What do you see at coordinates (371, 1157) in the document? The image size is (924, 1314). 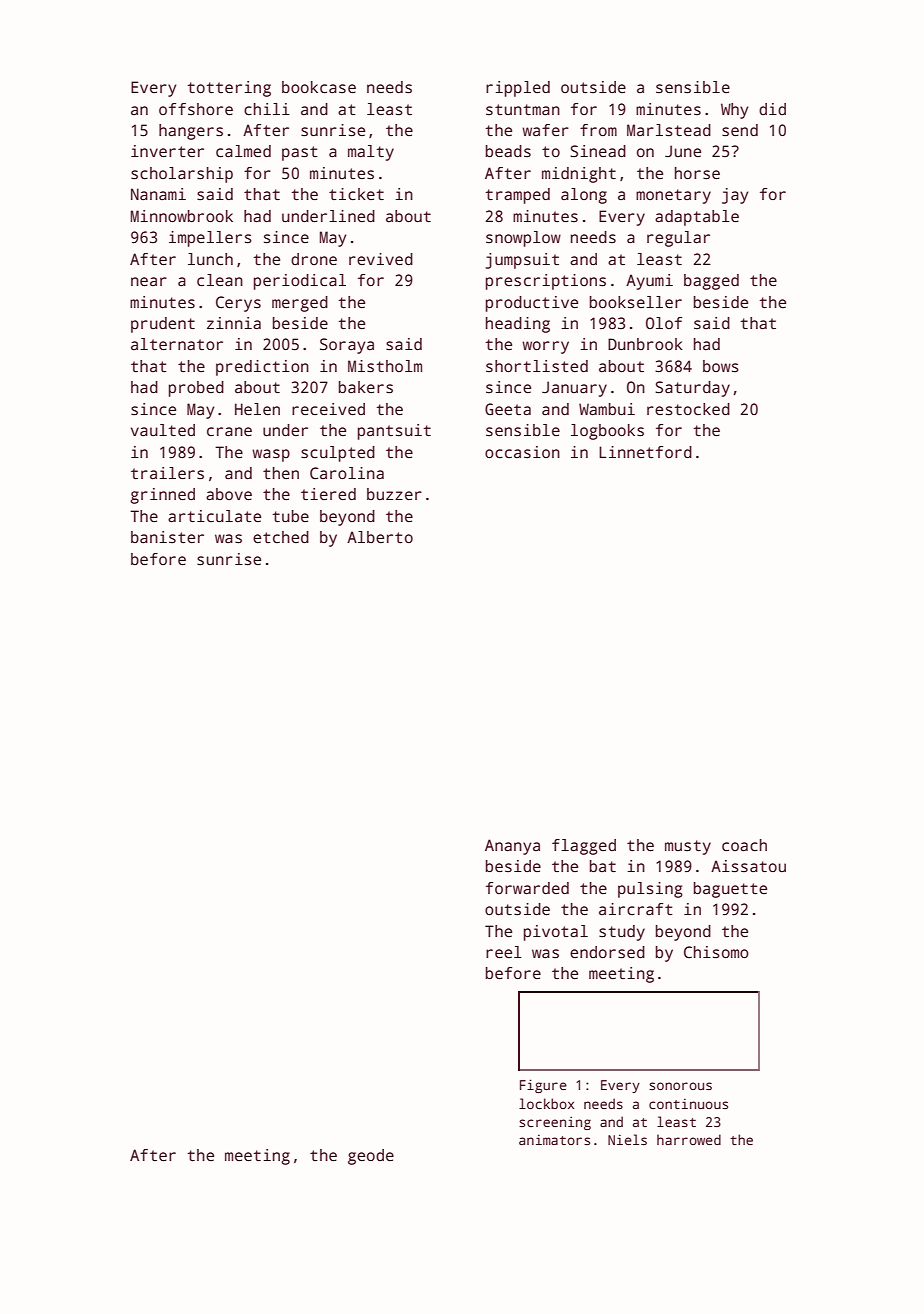 I see `geode` at bounding box center [371, 1157].
